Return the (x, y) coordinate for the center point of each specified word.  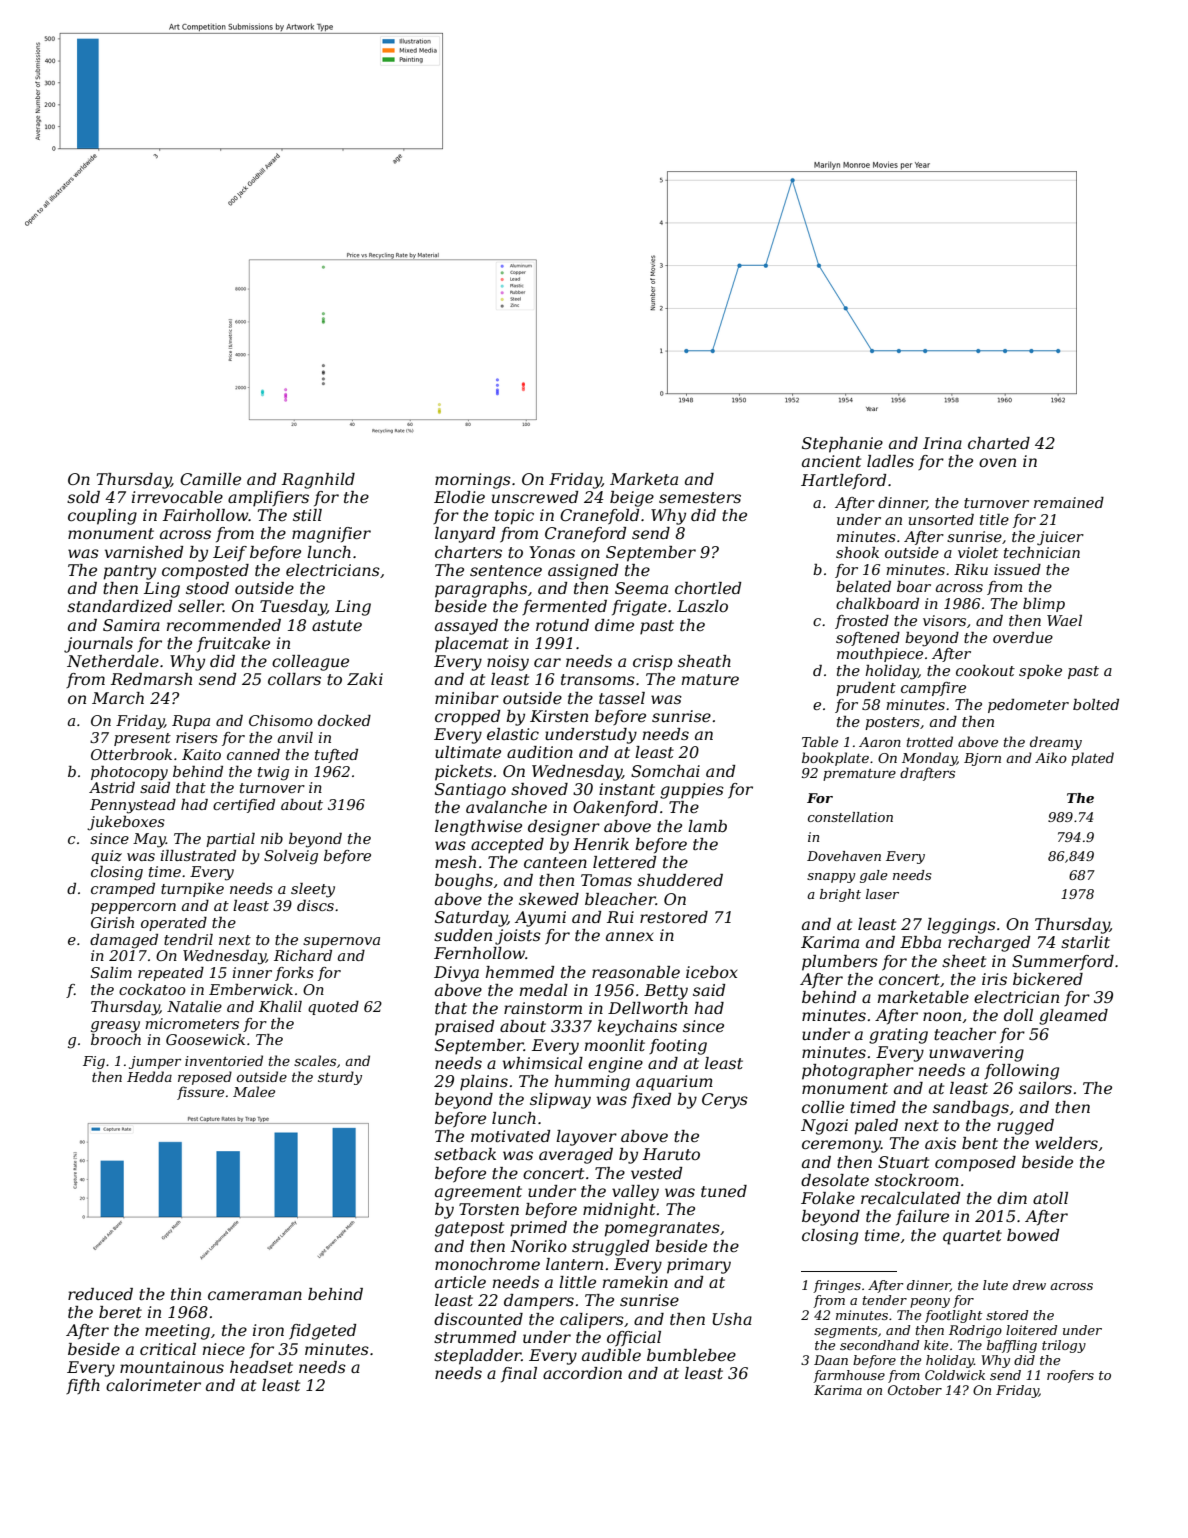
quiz (106, 857)
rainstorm (543, 1008)
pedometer (1028, 706)
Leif (230, 553)
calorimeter (153, 1385)
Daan (831, 1360)
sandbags (971, 1109)
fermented (564, 607)
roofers (1070, 1376)
